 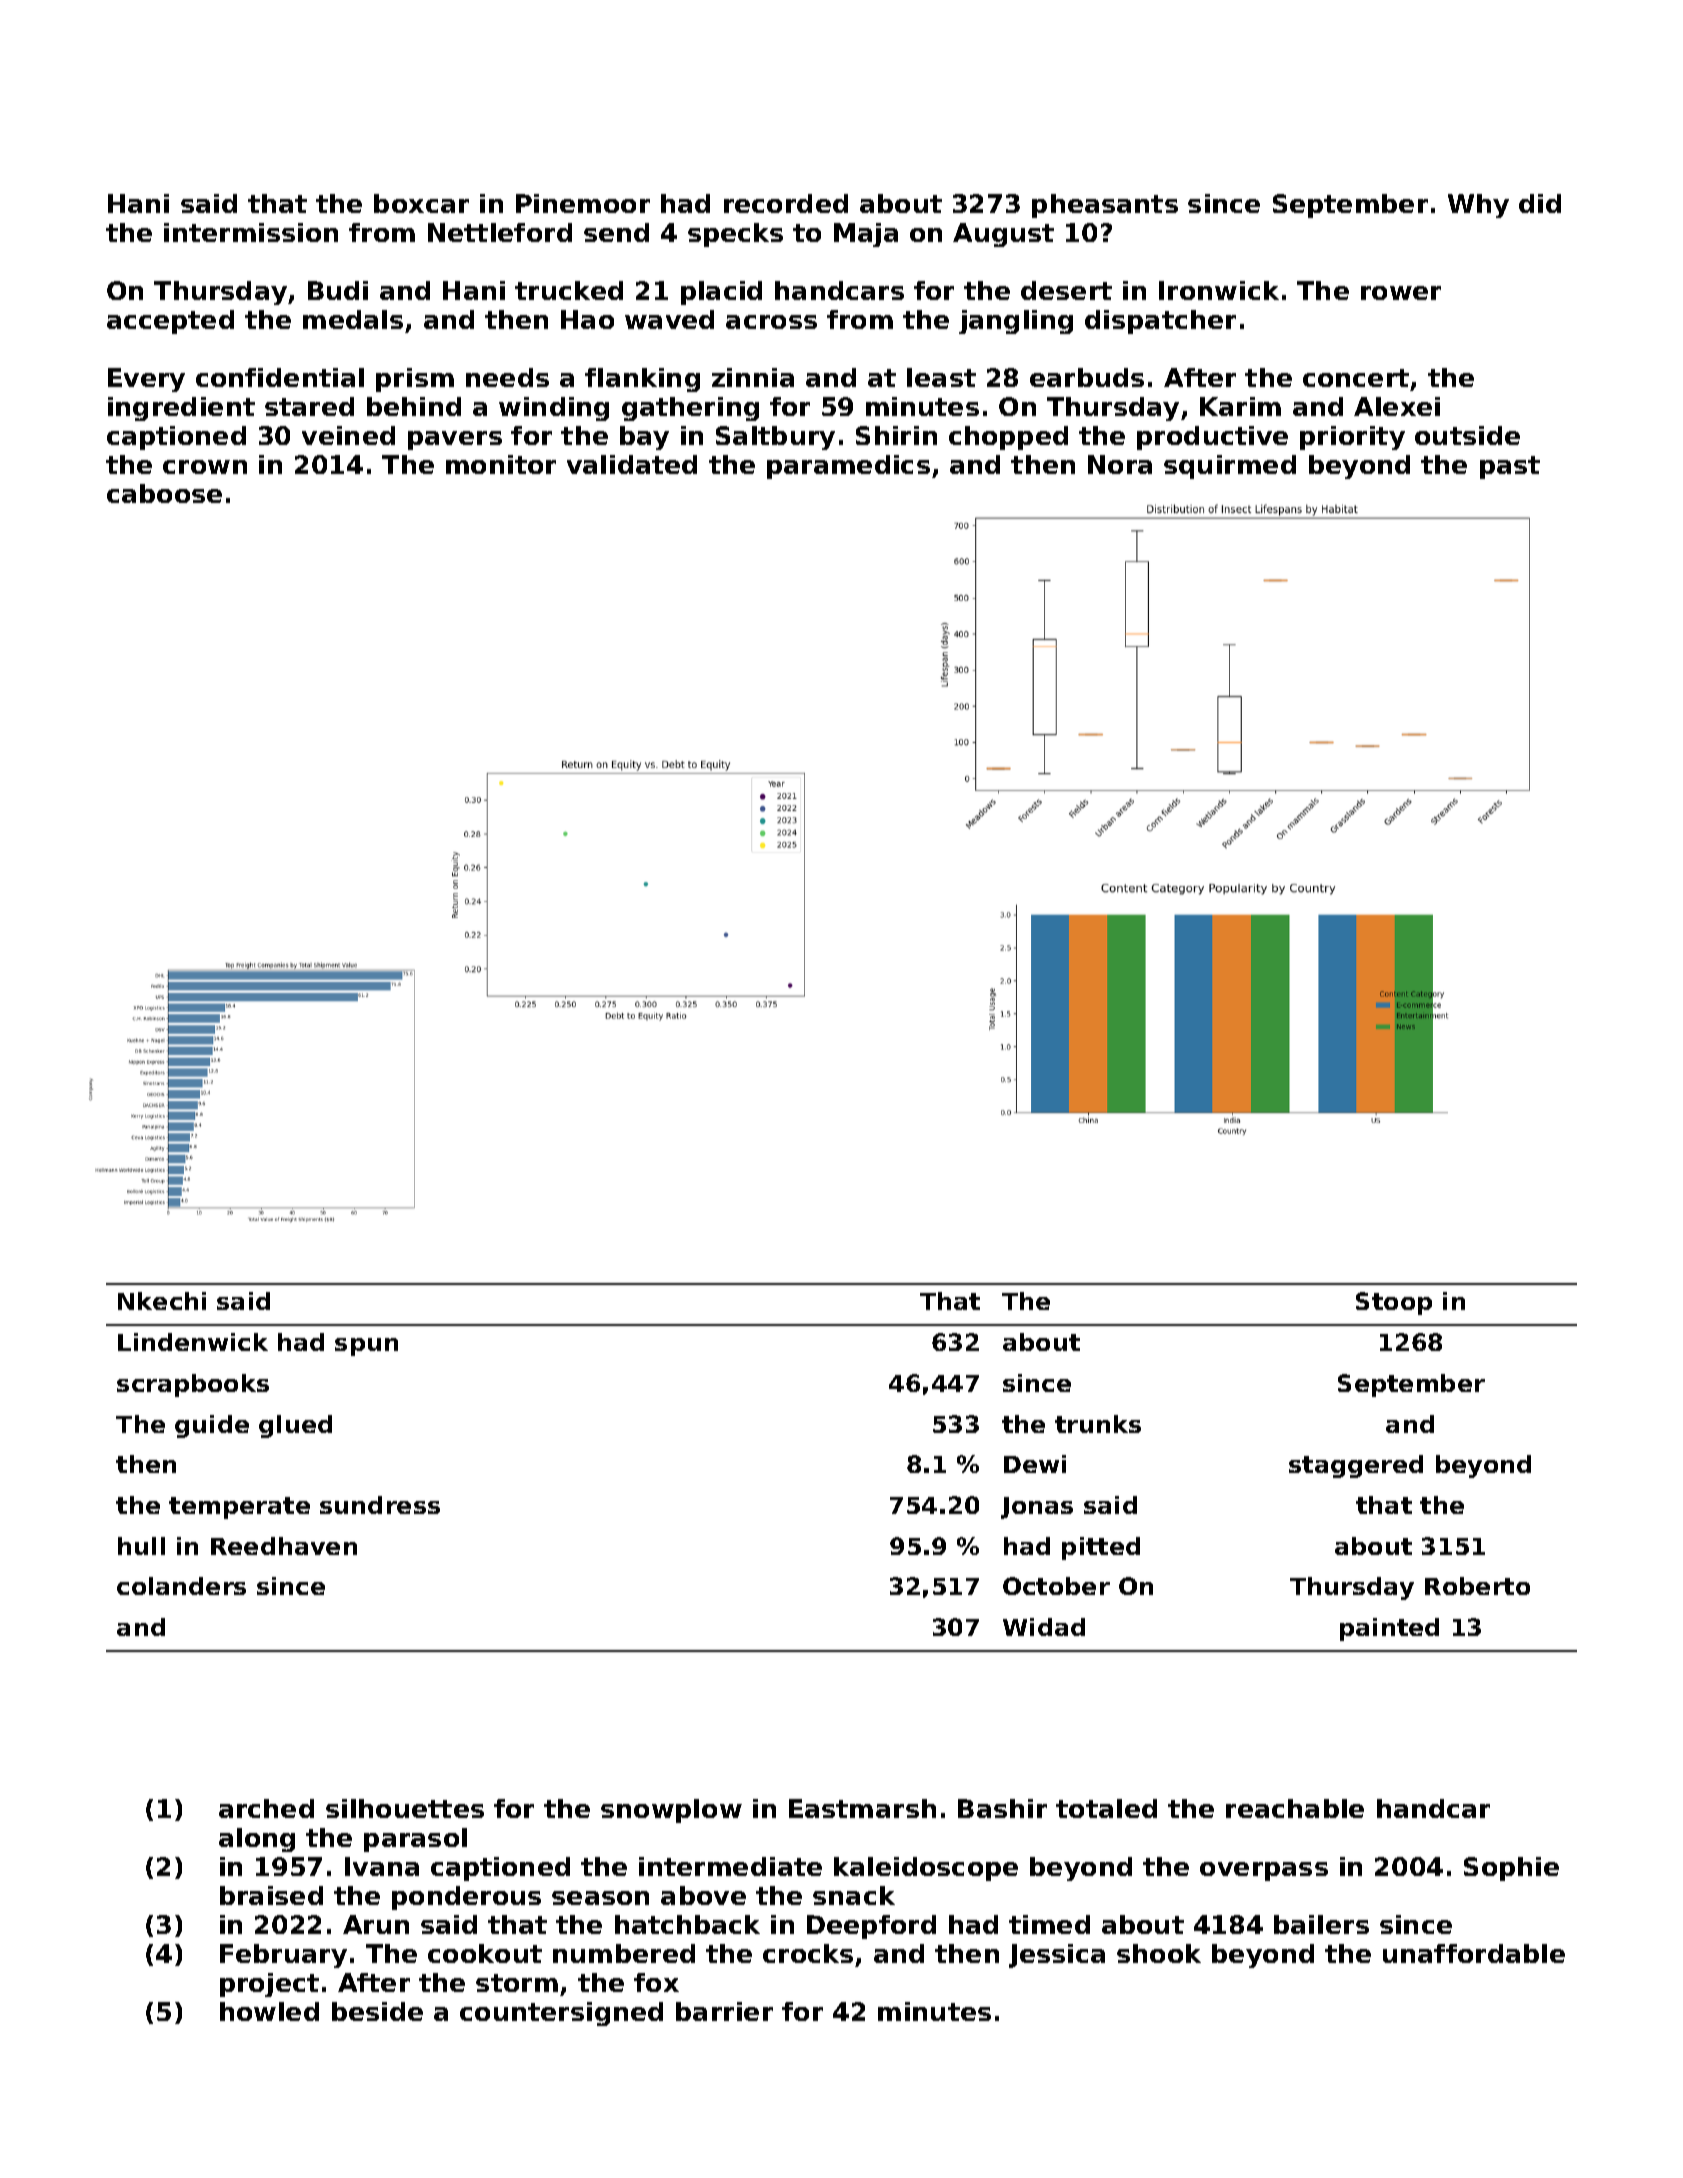 What do you see at coordinates (671, 1811) in the screenshot?
I see `snowplow` at bounding box center [671, 1811].
